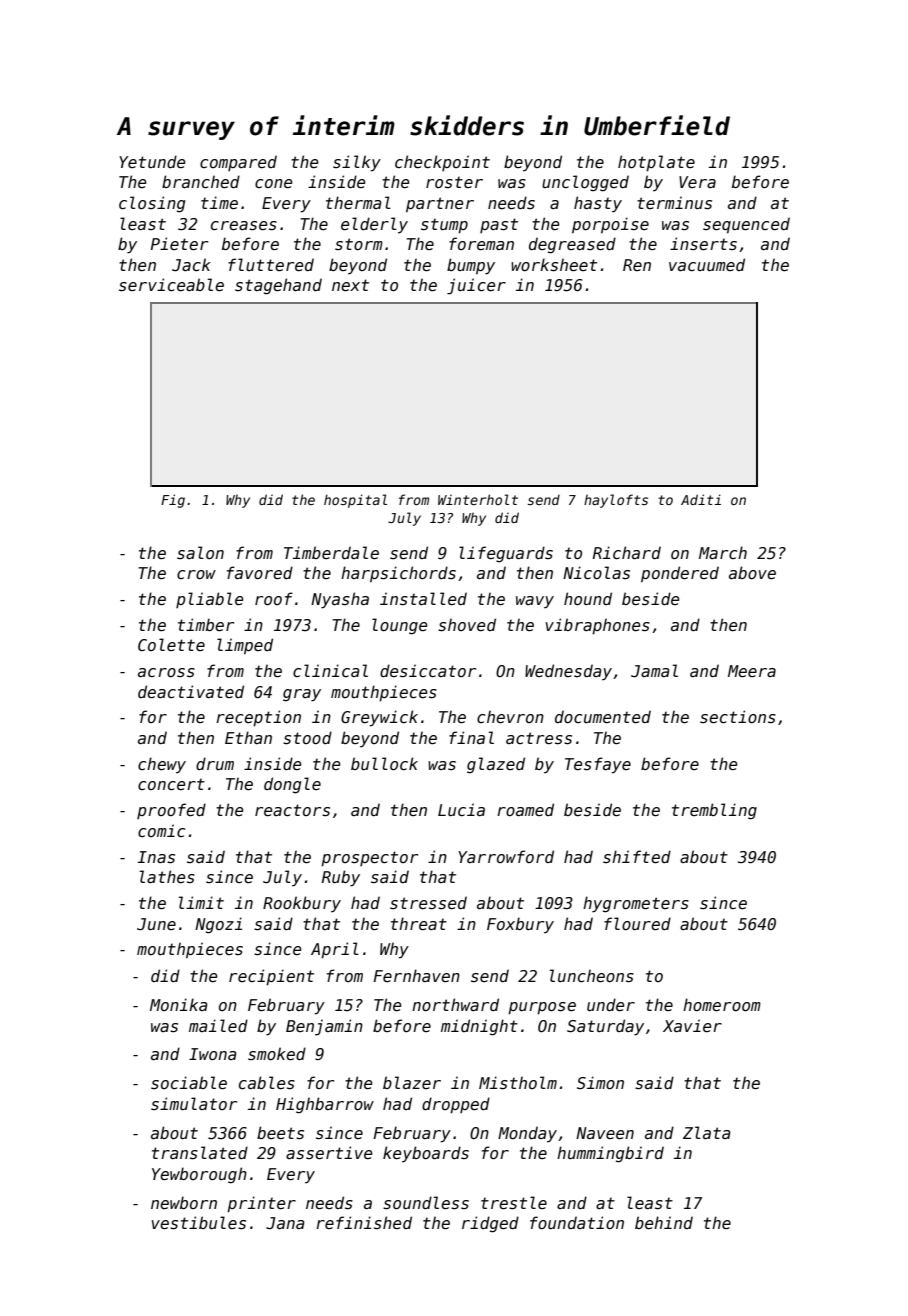  Describe the element at coordinates (238, 163) in the image. I see `compared` at that location.
